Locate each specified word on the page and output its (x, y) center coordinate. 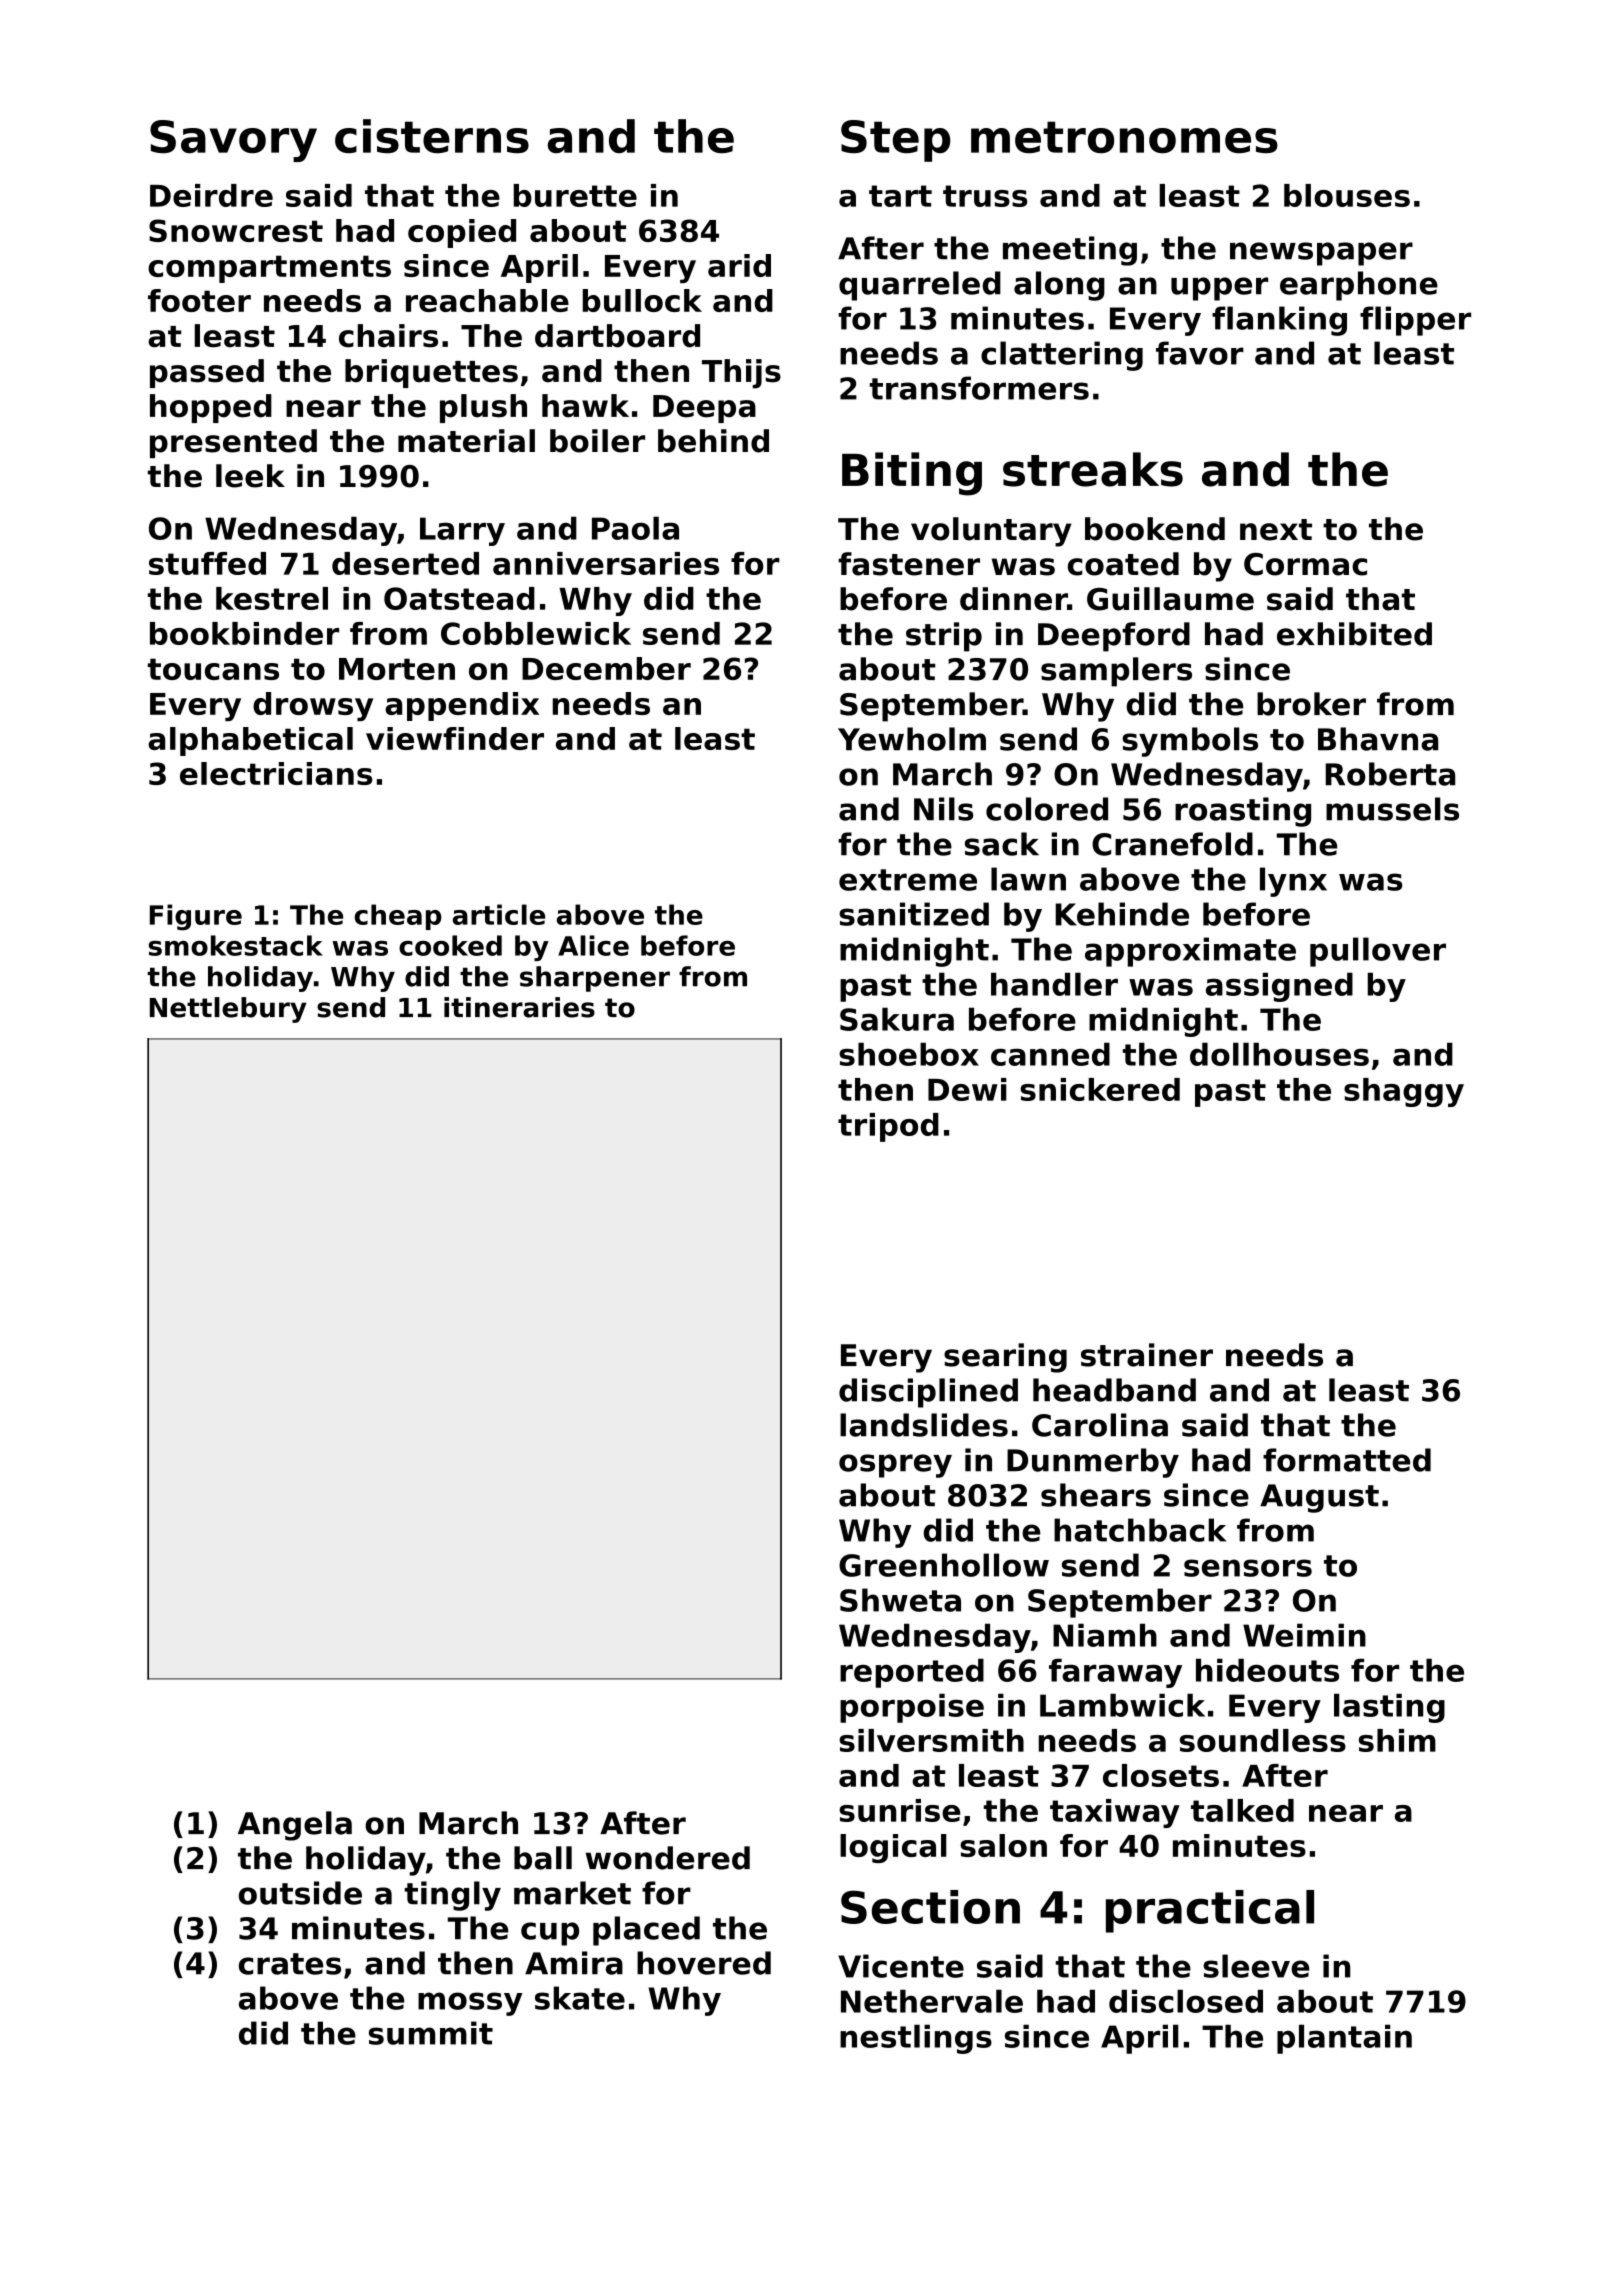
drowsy (313, 706)
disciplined (928, 1393)
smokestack (236, 945)
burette (575, 195)
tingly (453, 1896)
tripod (888, 1127)
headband (1114, 1390)
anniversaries (606, 563)
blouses (1347, 195)
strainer (1147, 1355)
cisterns (432, 136)
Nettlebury (228, 1010)
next (1276, 530)
